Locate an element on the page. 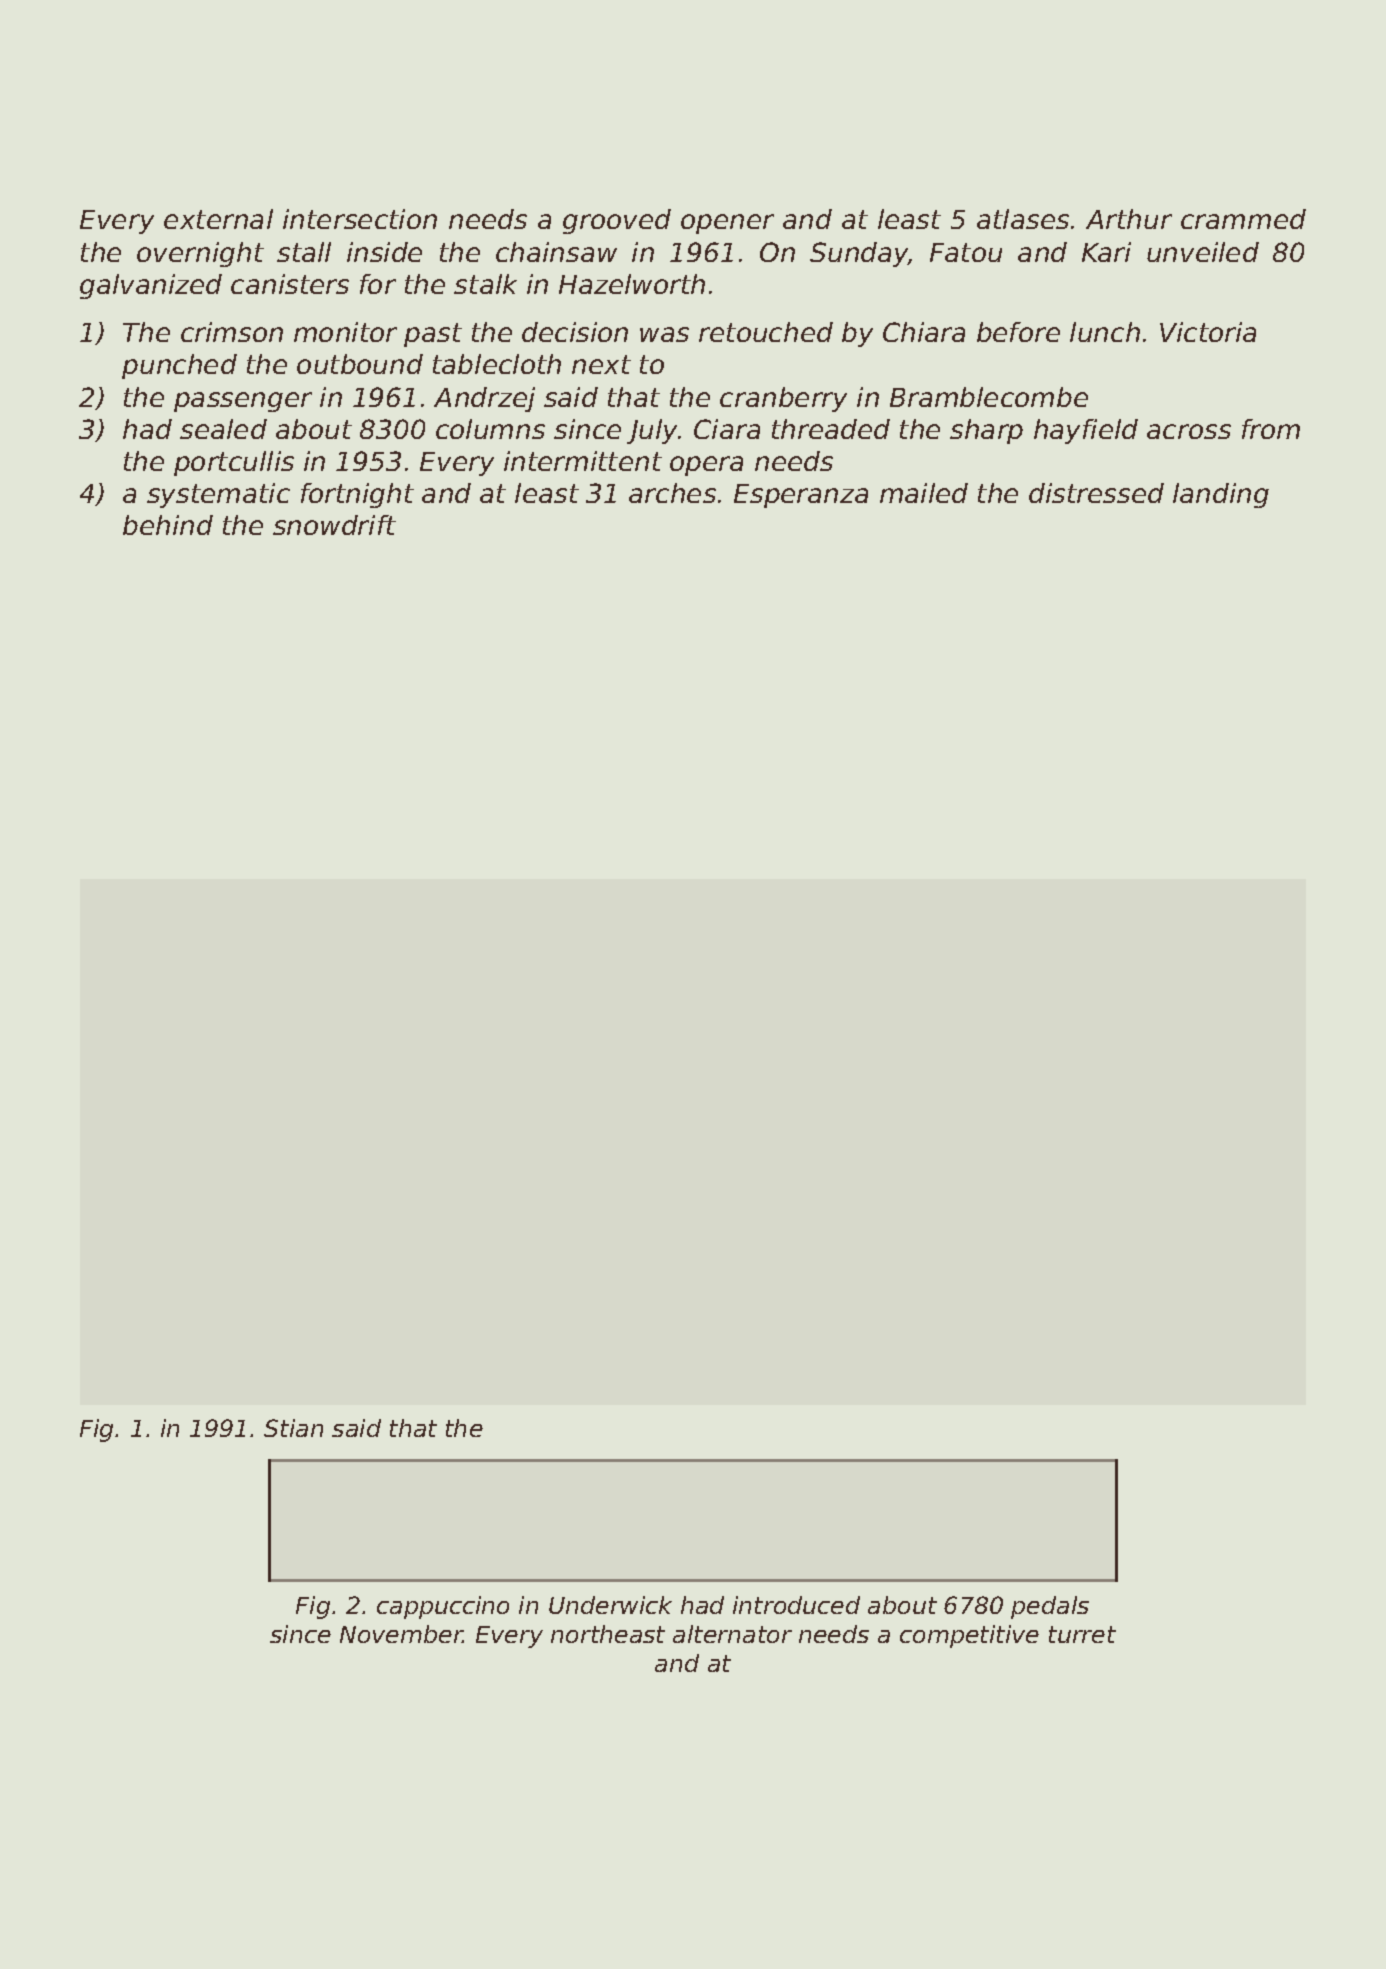 The width and height of the document is (1386, 1969). snowdrift is located at coordinates (334, 525).
